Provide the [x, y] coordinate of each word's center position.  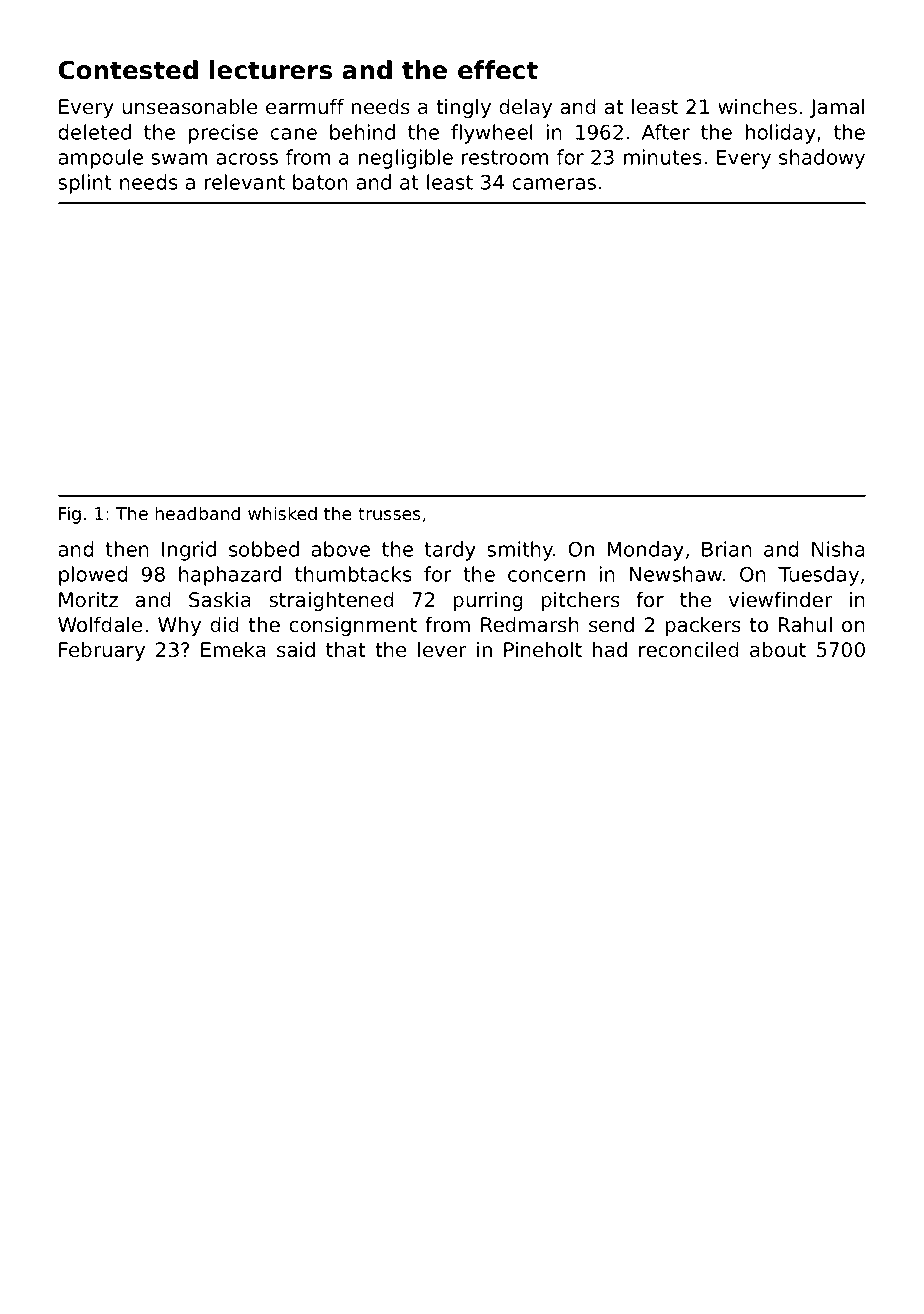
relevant [245, 182]
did [224, 625]
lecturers [271, 70]
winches [757, 107]
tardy [450, 551]
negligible [406, 159]
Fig [70, 515]
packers [703, 626]
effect [498, 70]
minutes [663, 157]
